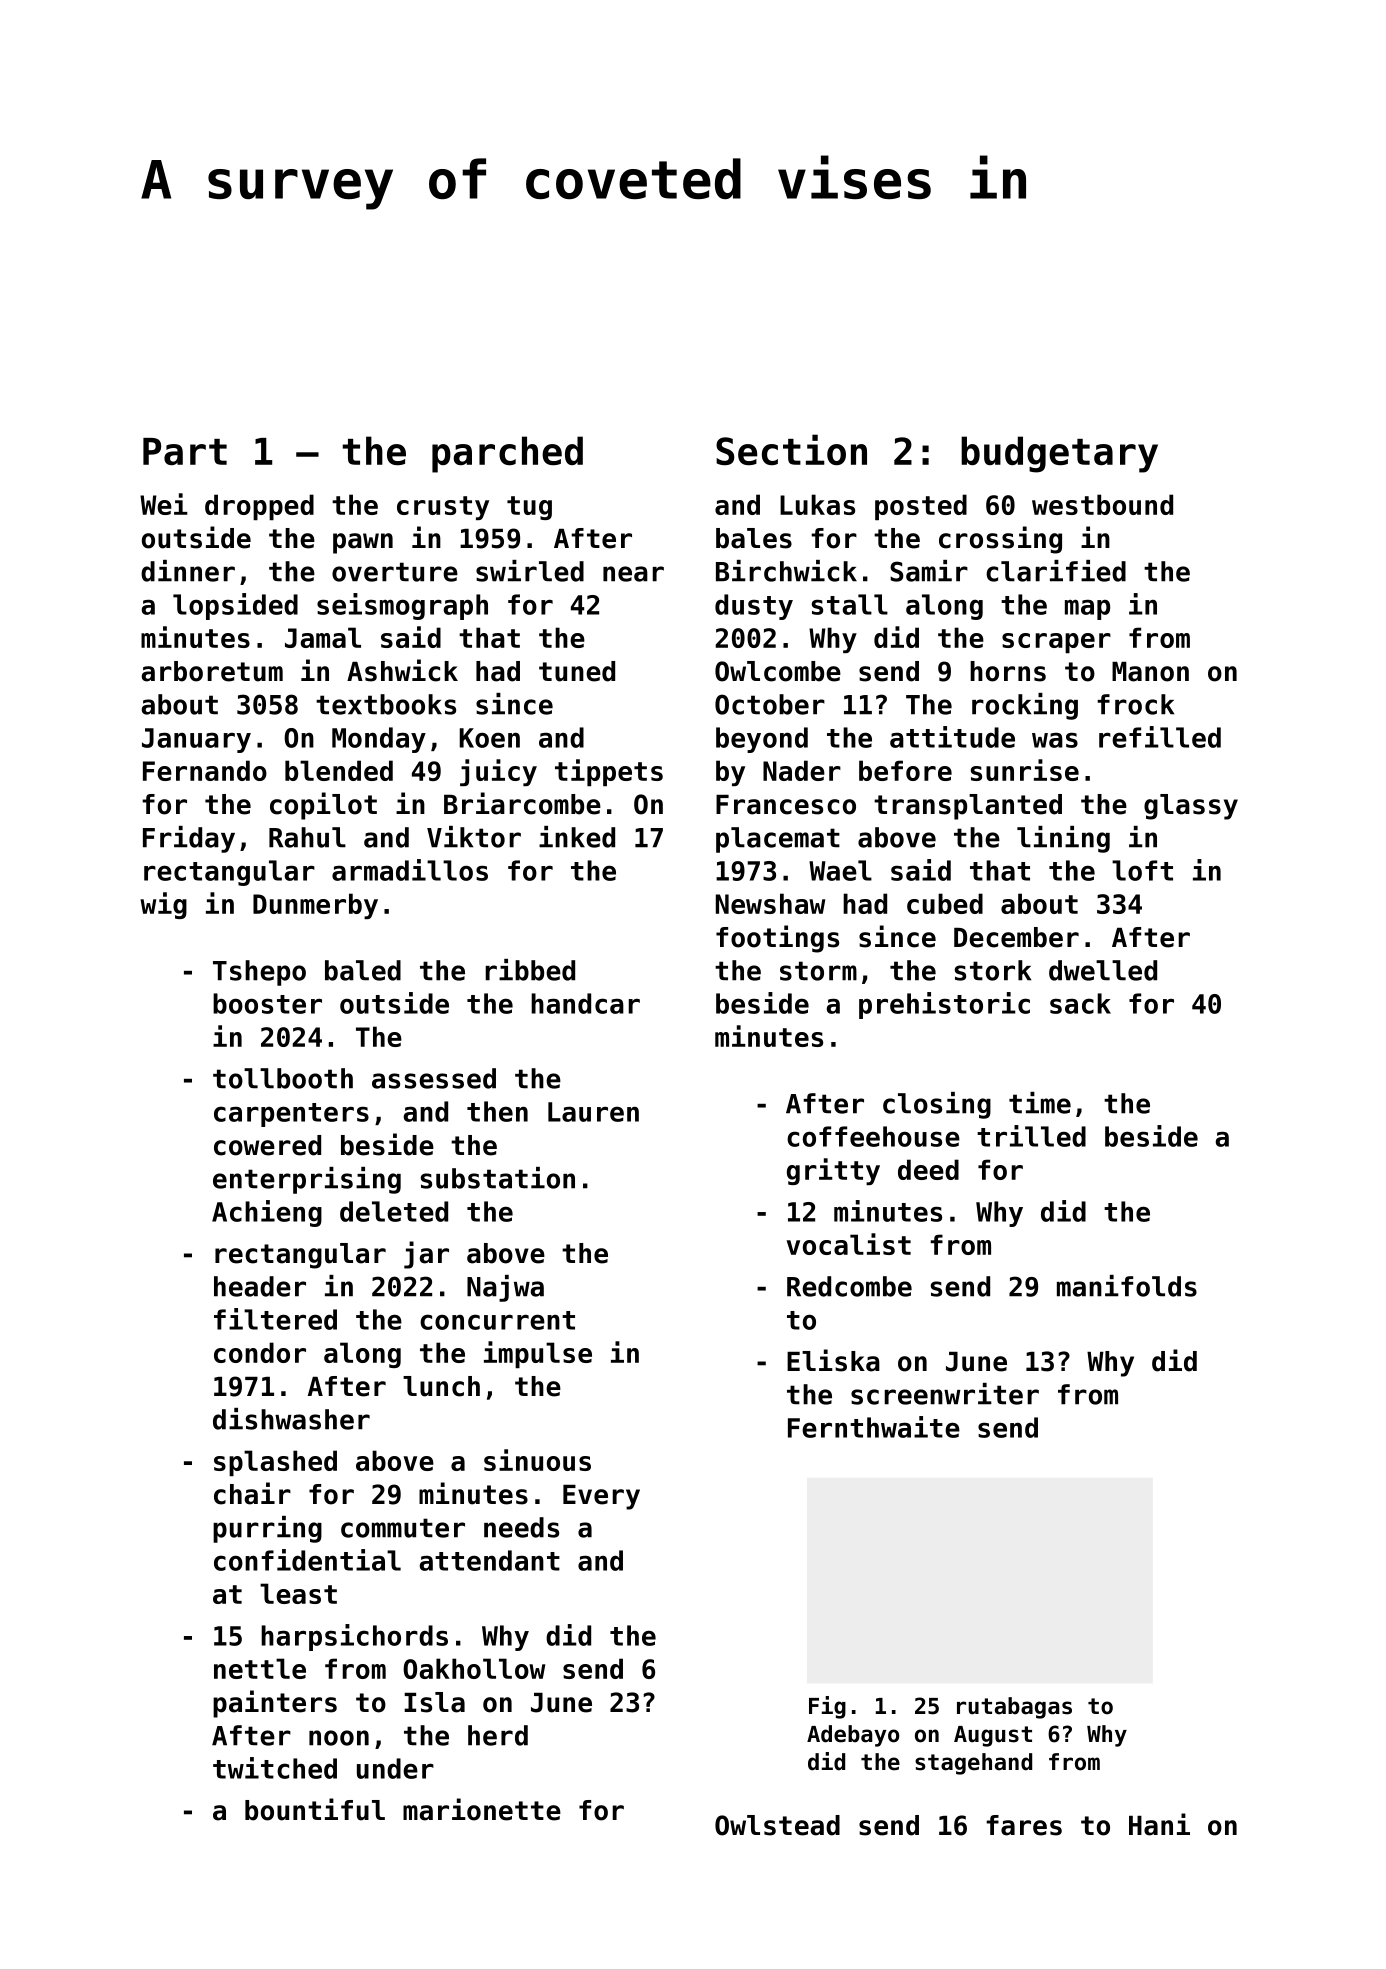  Describe the element at coordinates (434, 1702) in the screenshot. I see `Isla` at that location.
